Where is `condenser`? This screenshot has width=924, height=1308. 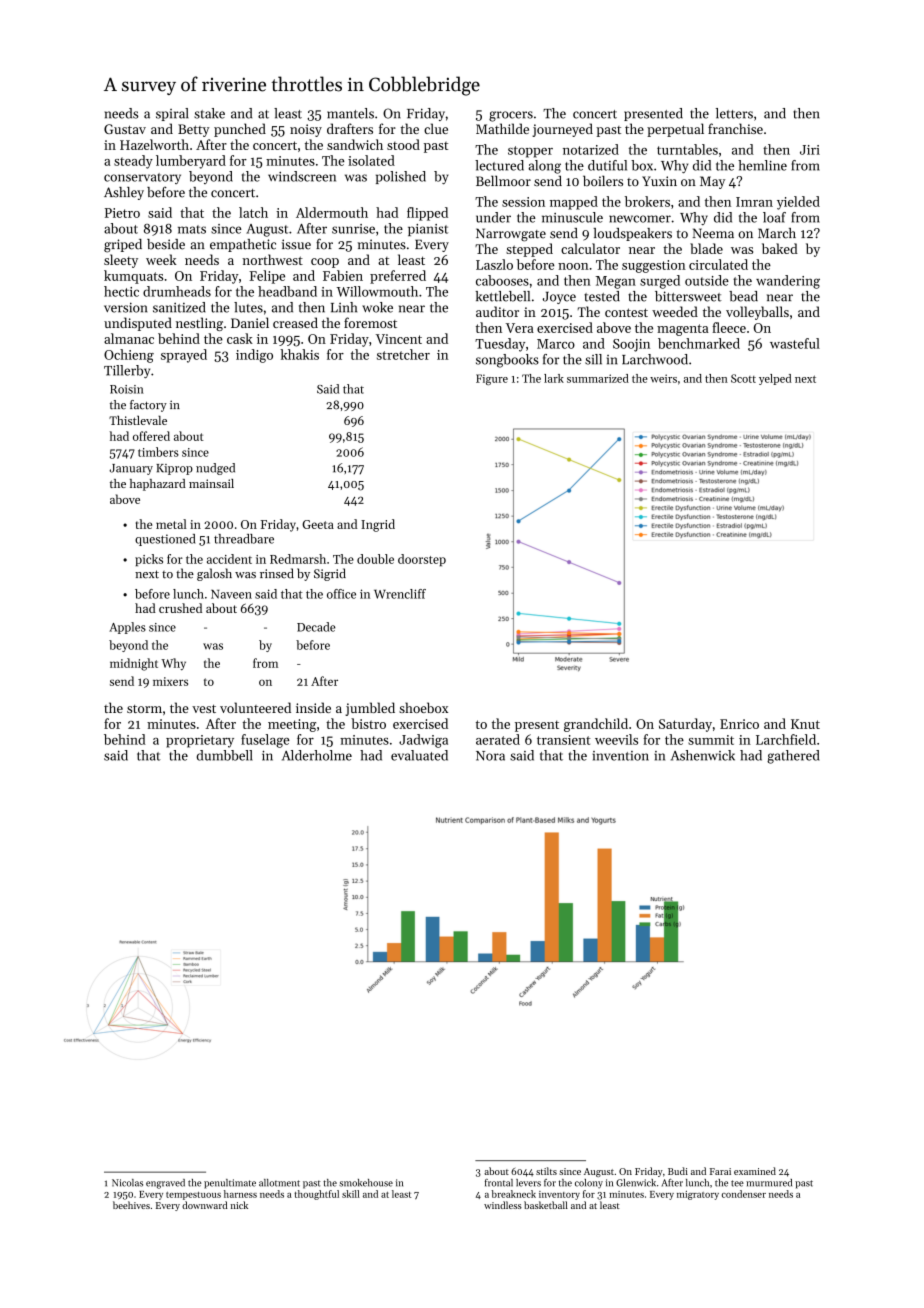 condenser is located at coordinates (744, 1194).
